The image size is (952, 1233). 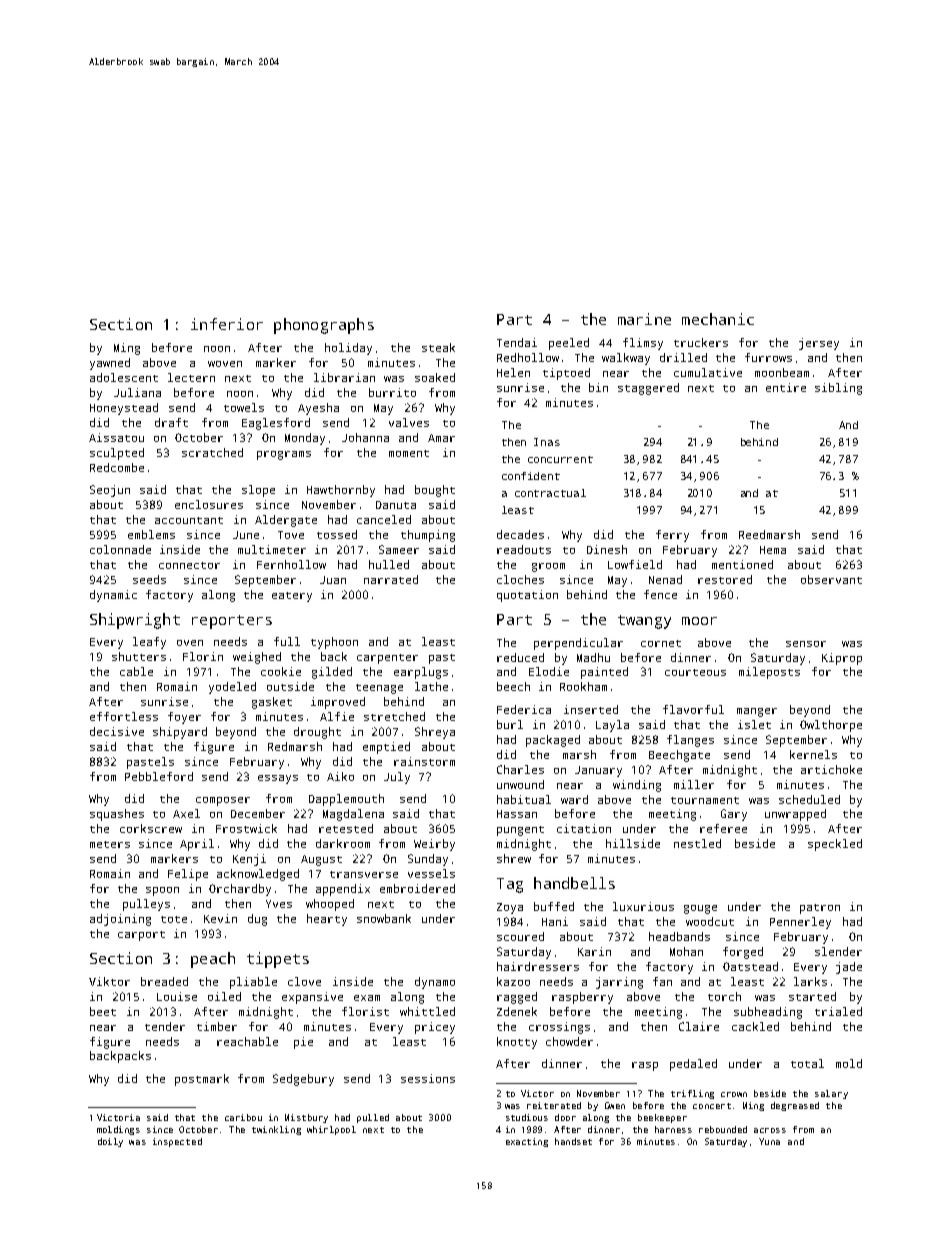 I want to click on marine, so click(x=644, y=319).
